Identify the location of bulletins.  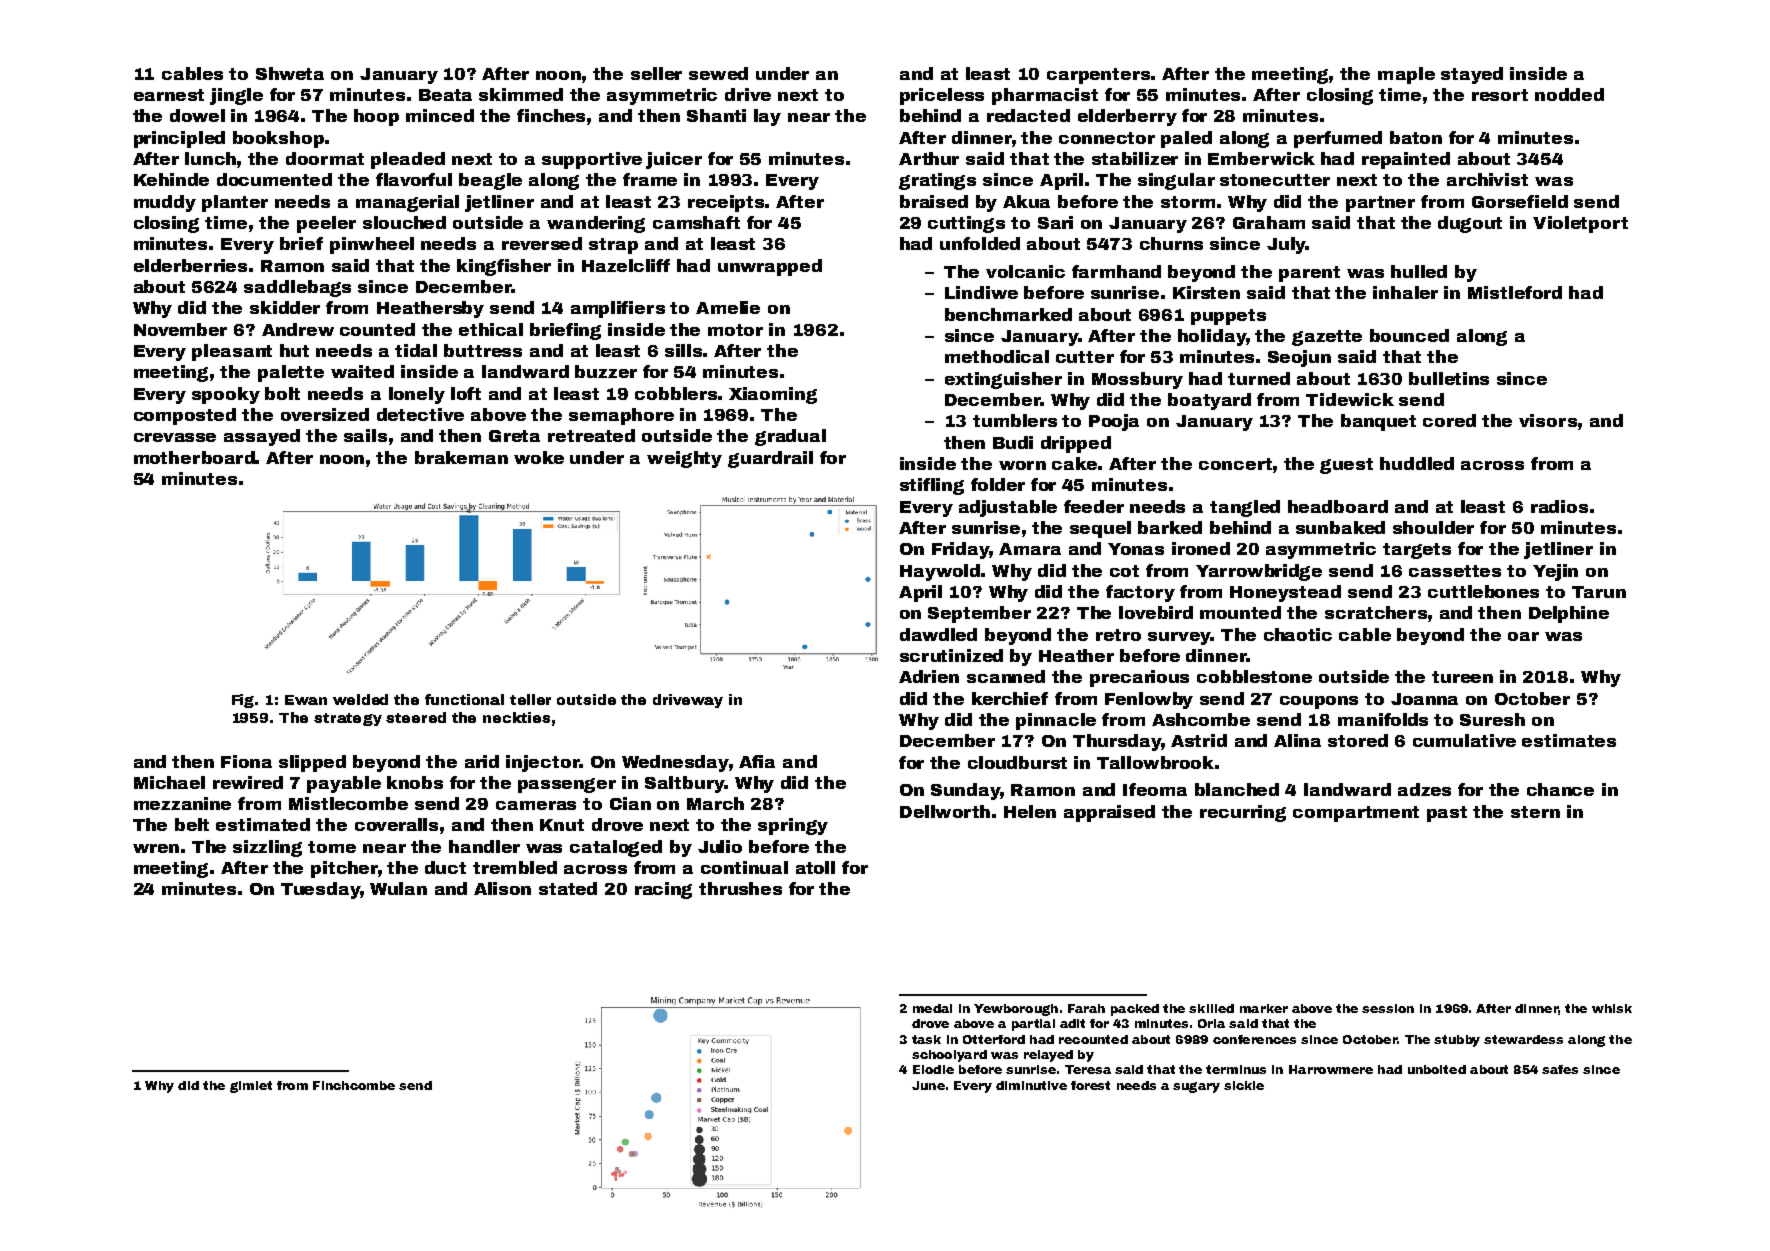
(1449, 378).
